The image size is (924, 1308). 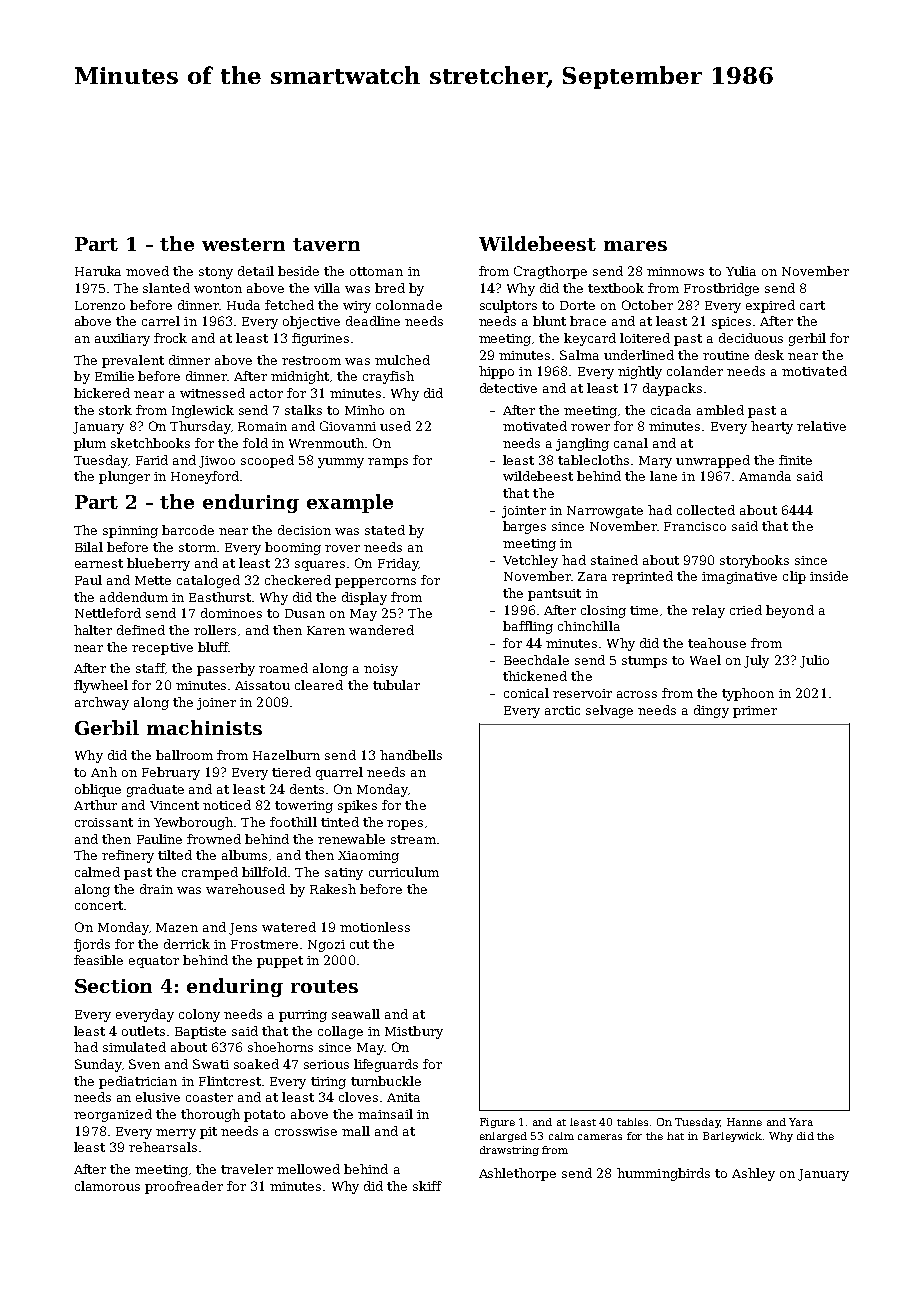 What do you see at coordinates (755, 712) in the image?
I see `primer` at bounding box center [755, 712].
